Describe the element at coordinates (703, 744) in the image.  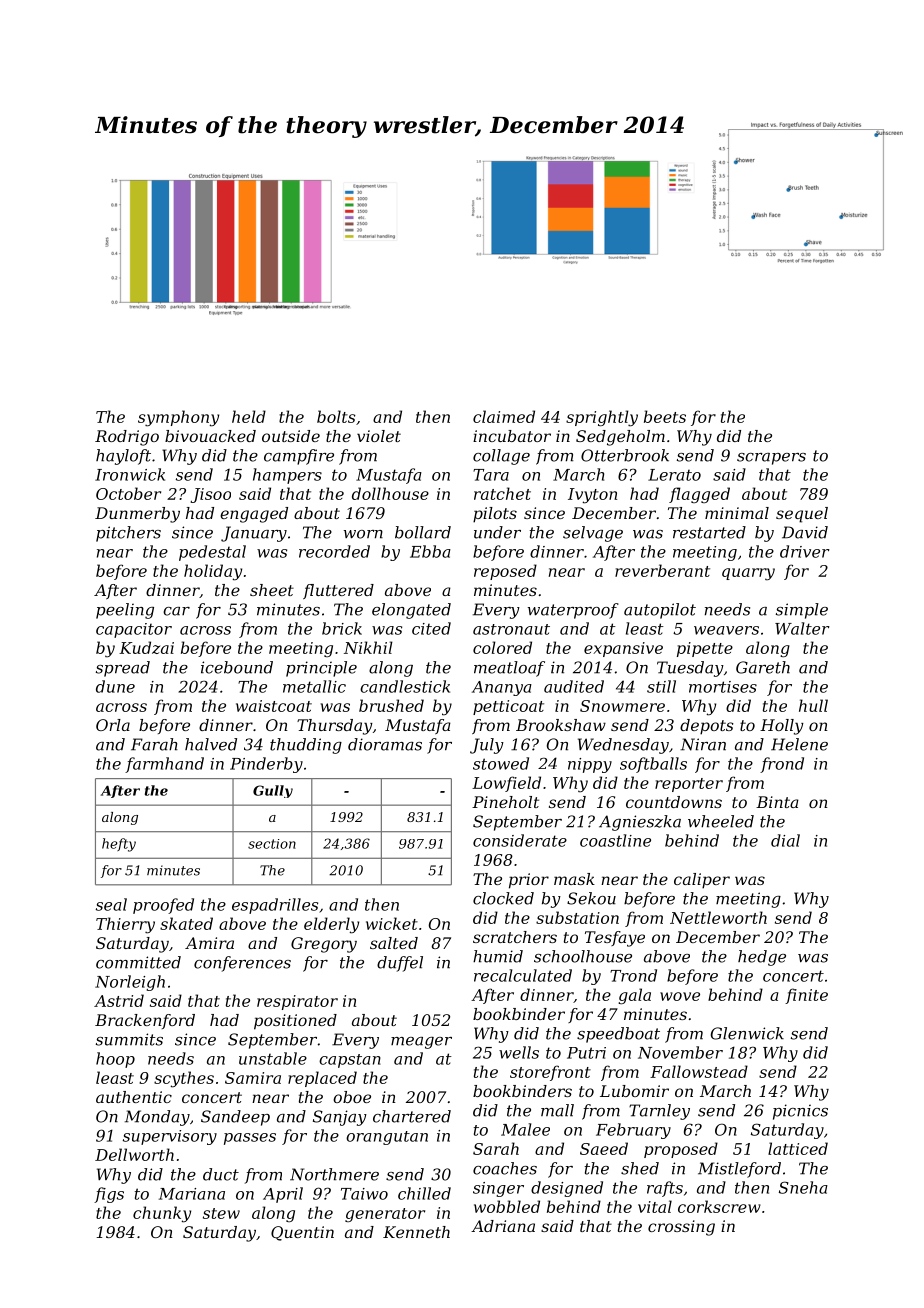
I see `Niran` at that location.
